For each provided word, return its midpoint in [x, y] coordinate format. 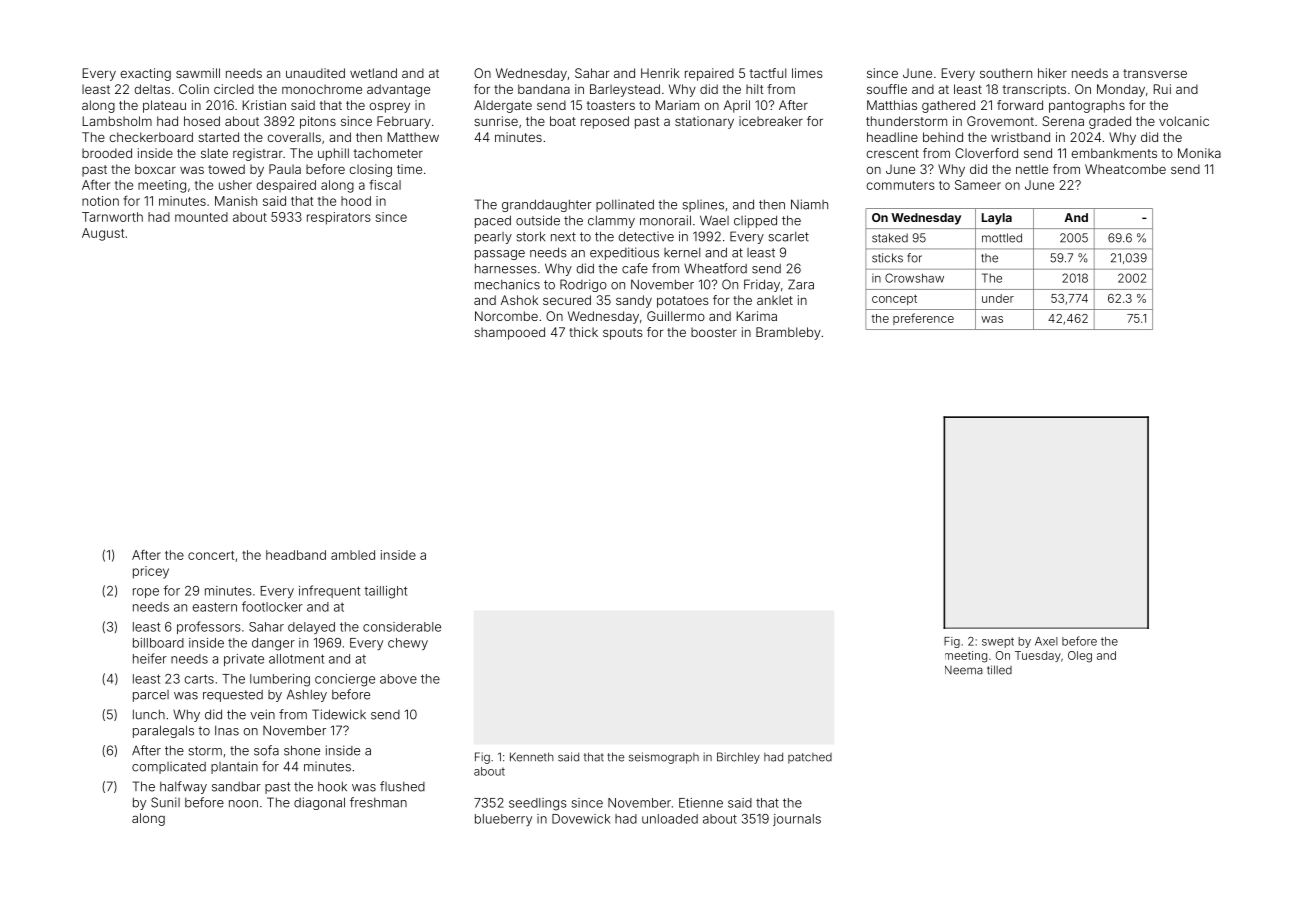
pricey [151, 572]
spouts [623, 334]
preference [923, 319]
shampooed [509, 333]
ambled [353, 555]
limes [807, 73]
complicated [169, 767]
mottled [1002, 238]
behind [943, 137]
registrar [258, 154]
